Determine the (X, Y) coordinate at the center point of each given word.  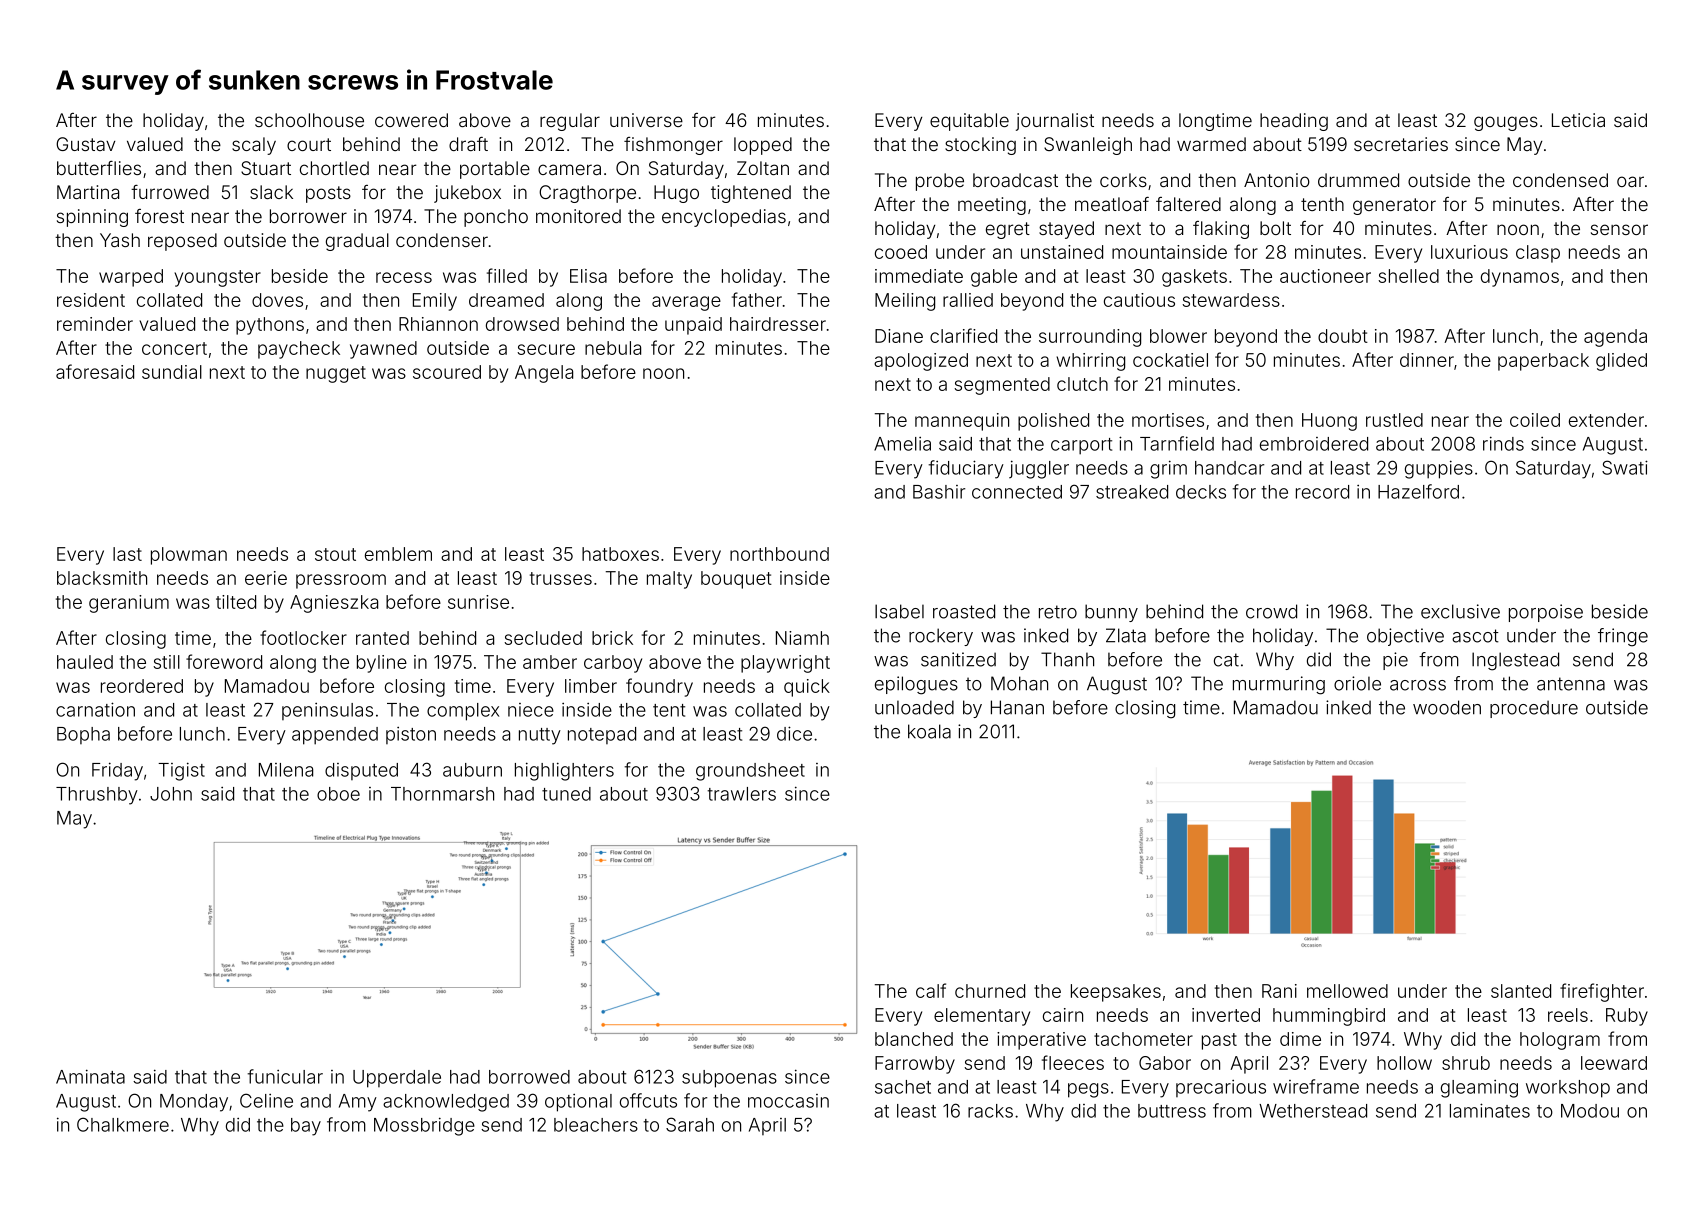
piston (411, 735)
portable (495, 170)
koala (929, 731)
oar (1630, 181)
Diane (899, 336)
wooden (1447, 707)
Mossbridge (424, 1126)
